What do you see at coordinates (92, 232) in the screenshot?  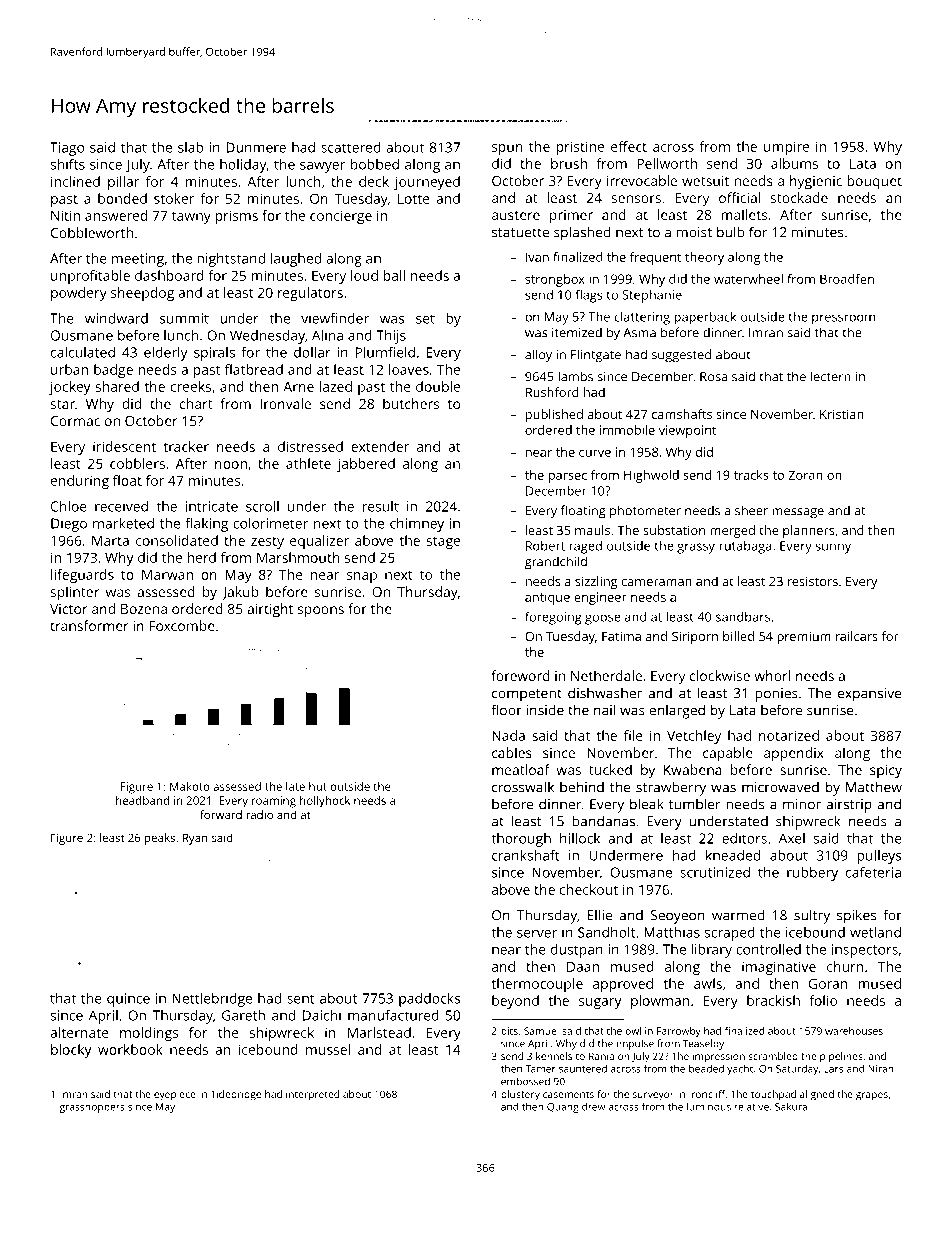 I see `Cobbleworth` at bounding box center [92, 232].
